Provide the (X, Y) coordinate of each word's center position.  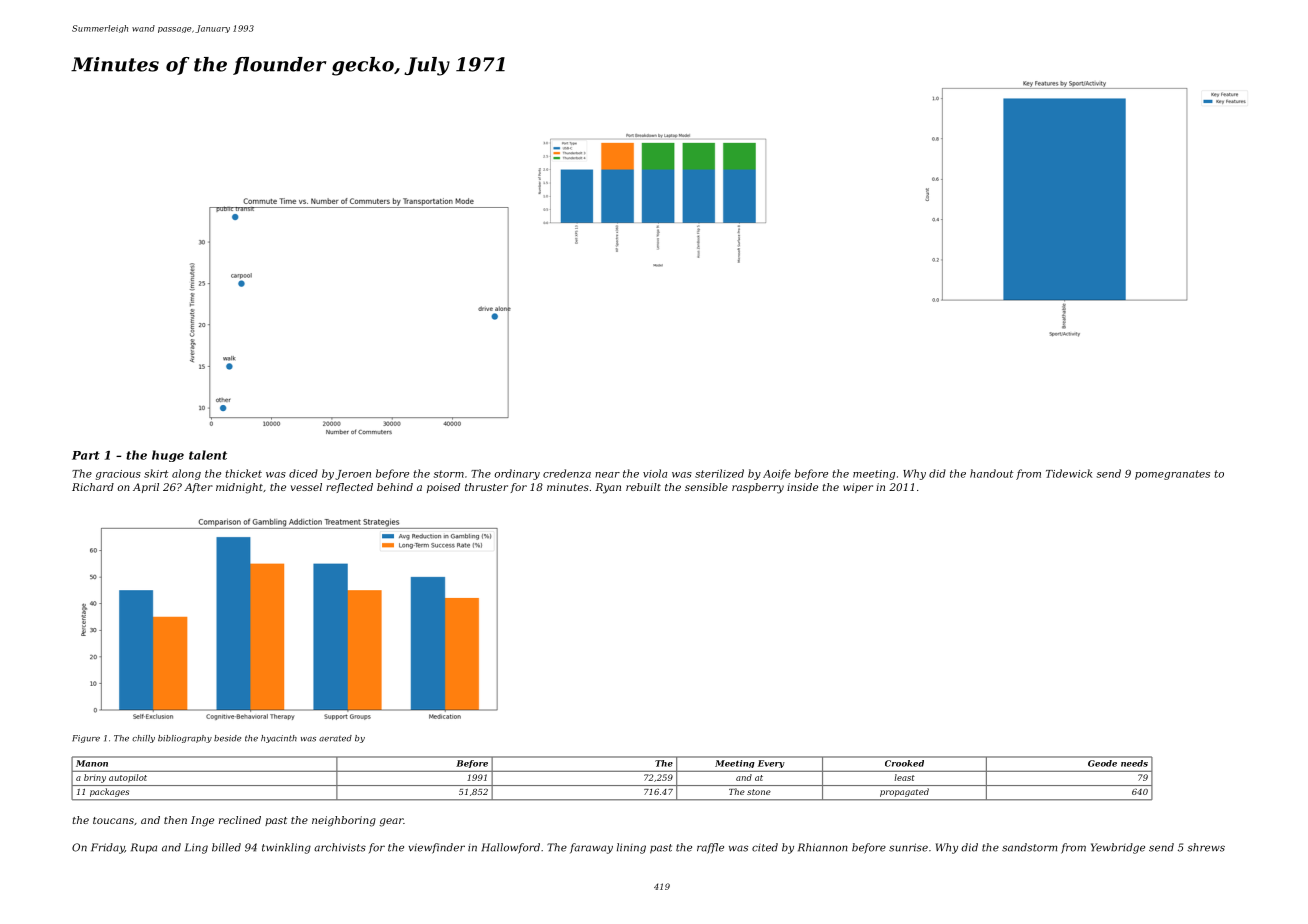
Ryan (608, 488)
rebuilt (643, 487)
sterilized (719, 473)
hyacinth (279, 739)
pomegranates (1172, 475)
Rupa (144, 848)
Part (86, 455)
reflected (349, 488)
